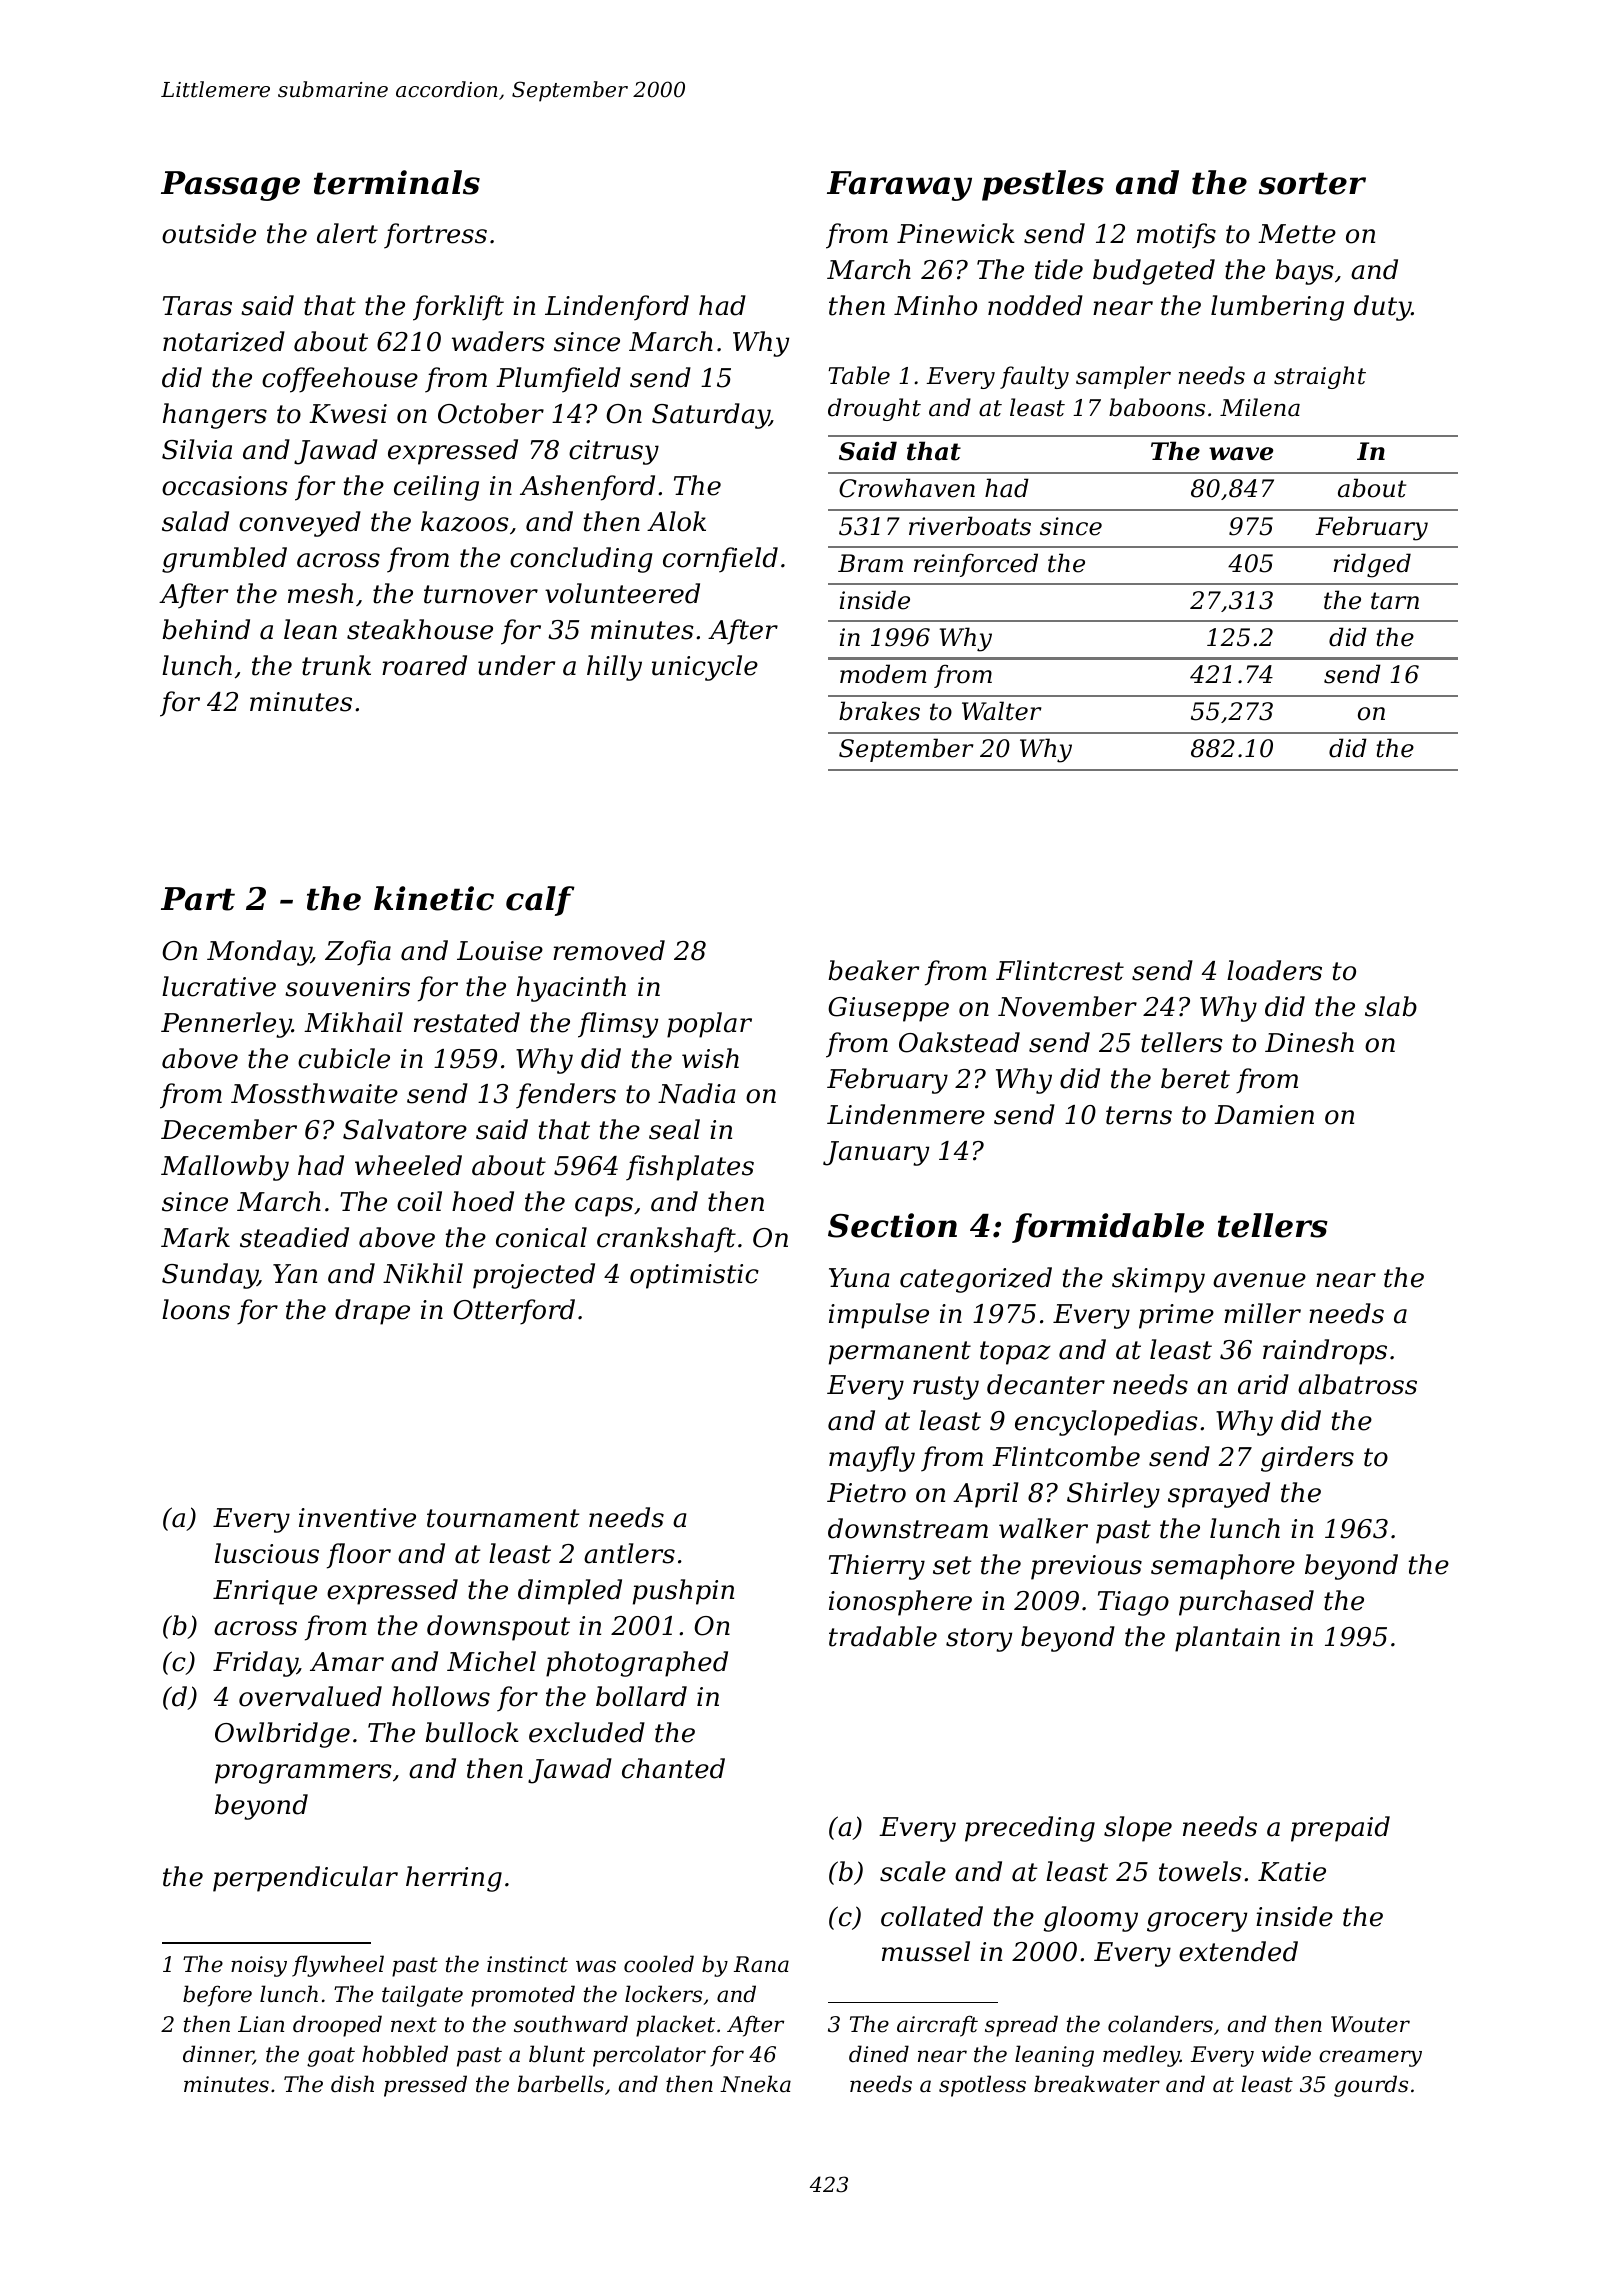 This document has width=1620, height=2292. I want to click on barbells, so click(561, 2084).
